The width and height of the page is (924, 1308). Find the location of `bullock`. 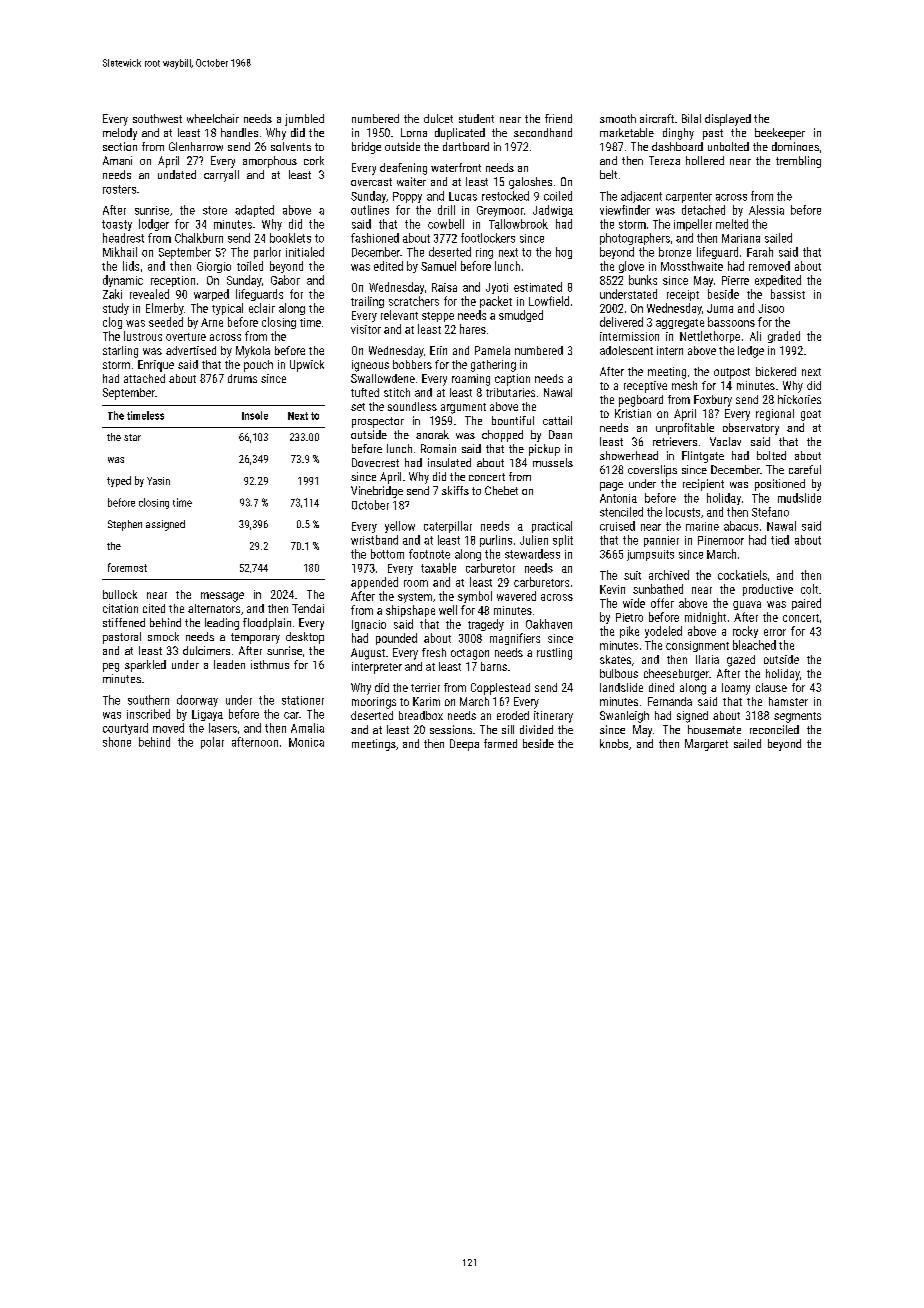

bullock is located at coordinates (120, 594).
